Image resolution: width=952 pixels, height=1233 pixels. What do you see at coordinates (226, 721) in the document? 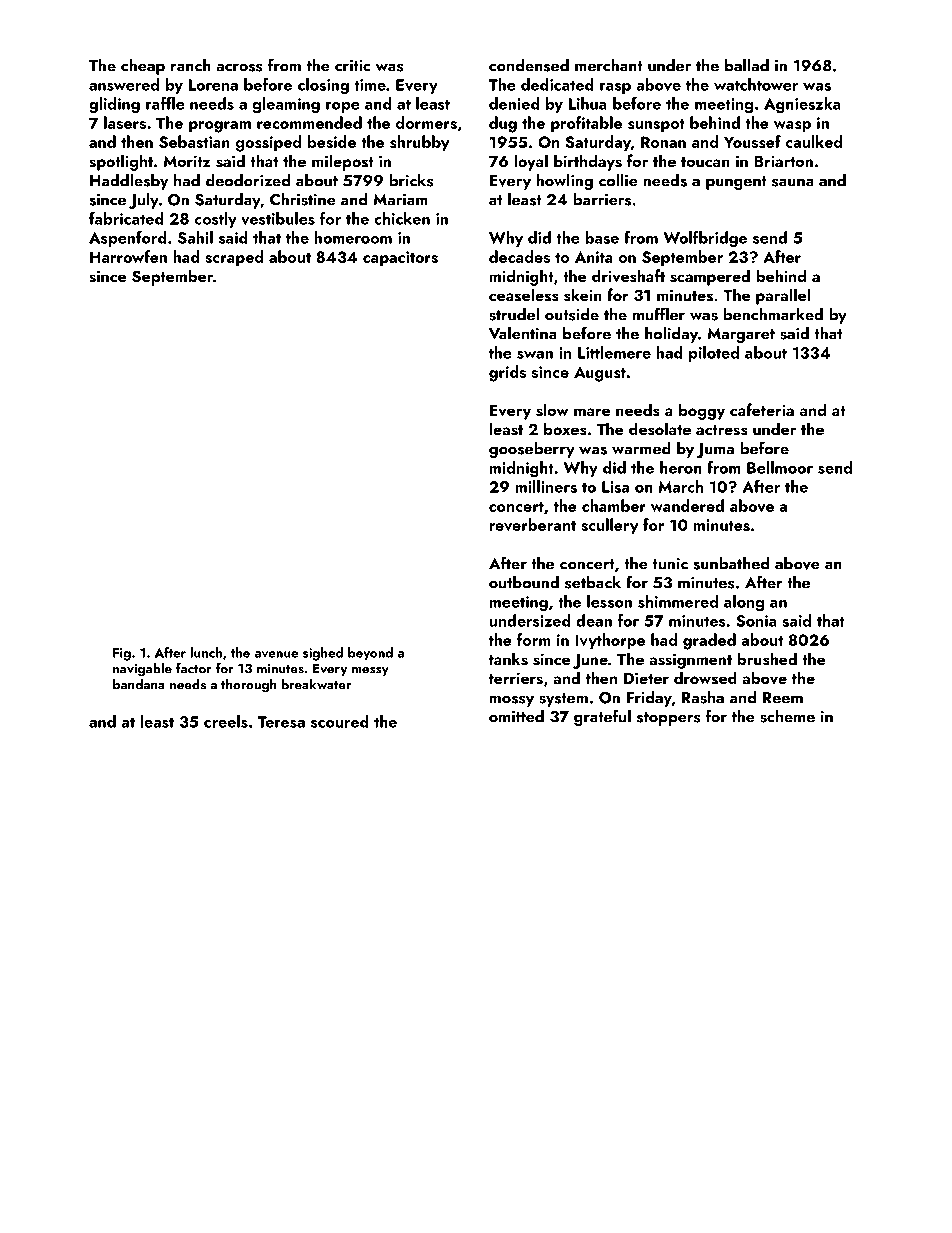
I see `creels` at bounding box center [226, 721].
